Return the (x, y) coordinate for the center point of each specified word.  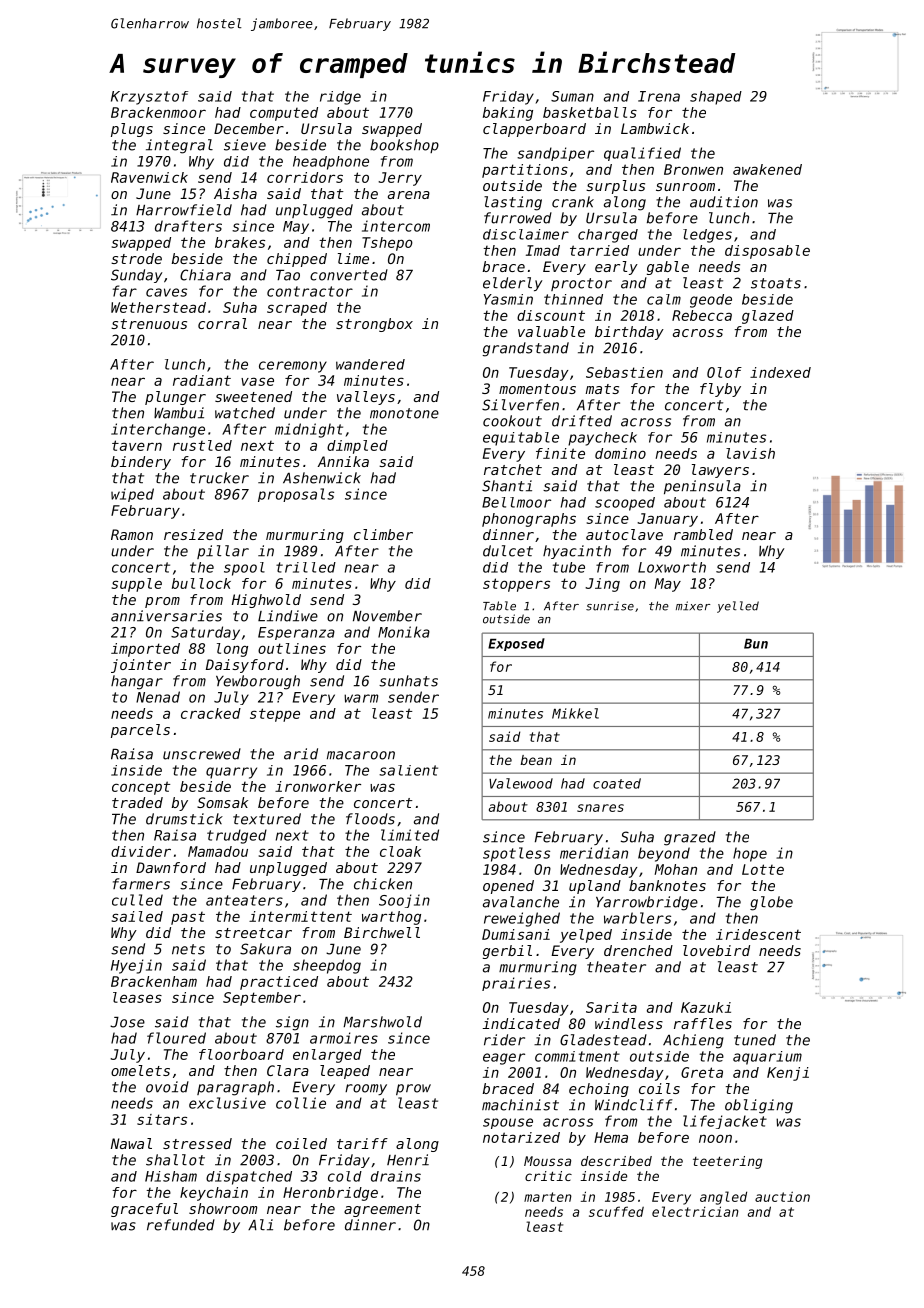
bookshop (404, 146)
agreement (382, 1210)
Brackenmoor (158, 112)
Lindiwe (288, 616)
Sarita (611, 1007)
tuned (755, 1040)
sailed (137, 916)
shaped (716, 98)
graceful (144, 1210)
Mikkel (575, 713)
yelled (738, 607)
